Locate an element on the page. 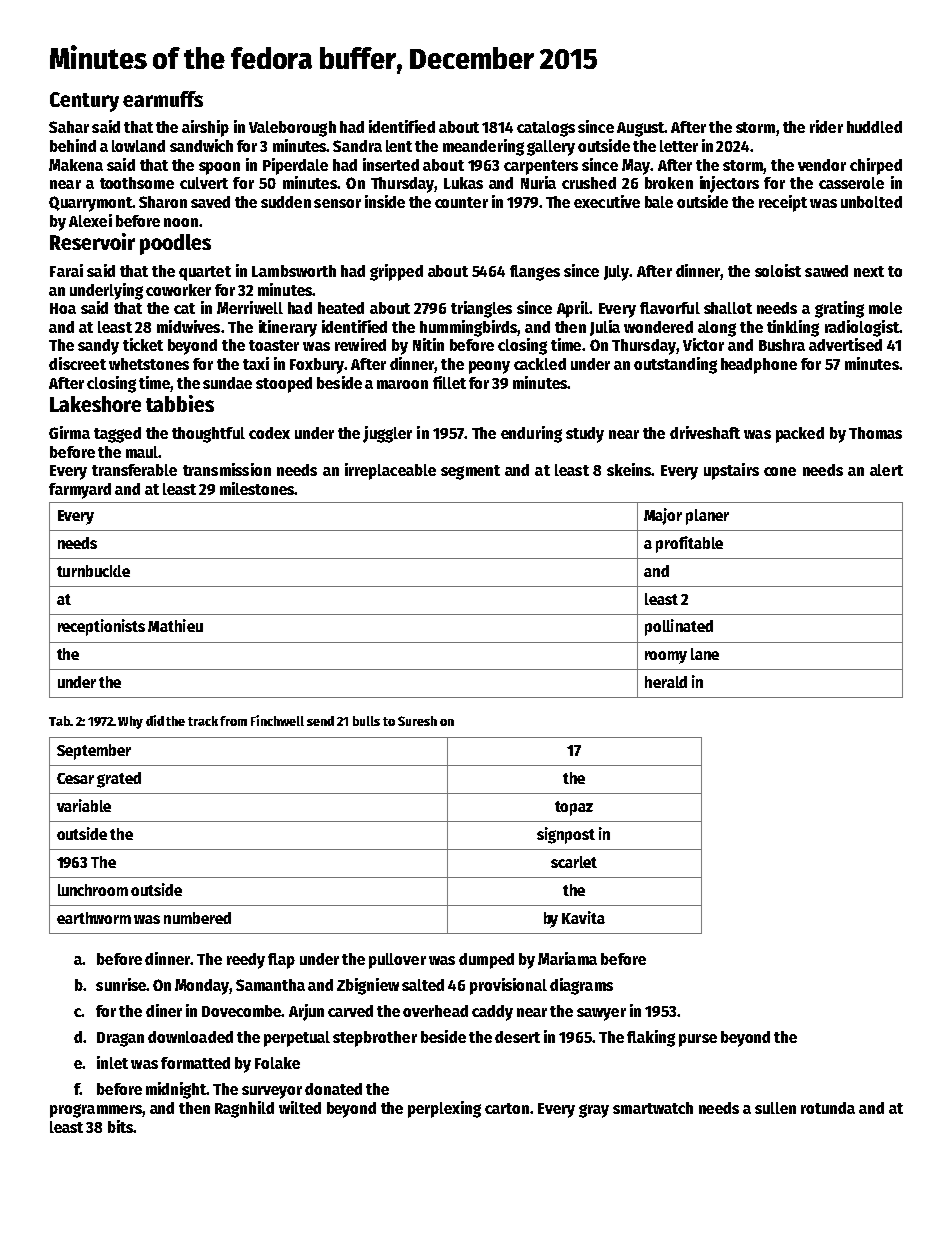 The height and width of the image is (1233, 952). Ragnhild is located at coordinates (244, 1109).
